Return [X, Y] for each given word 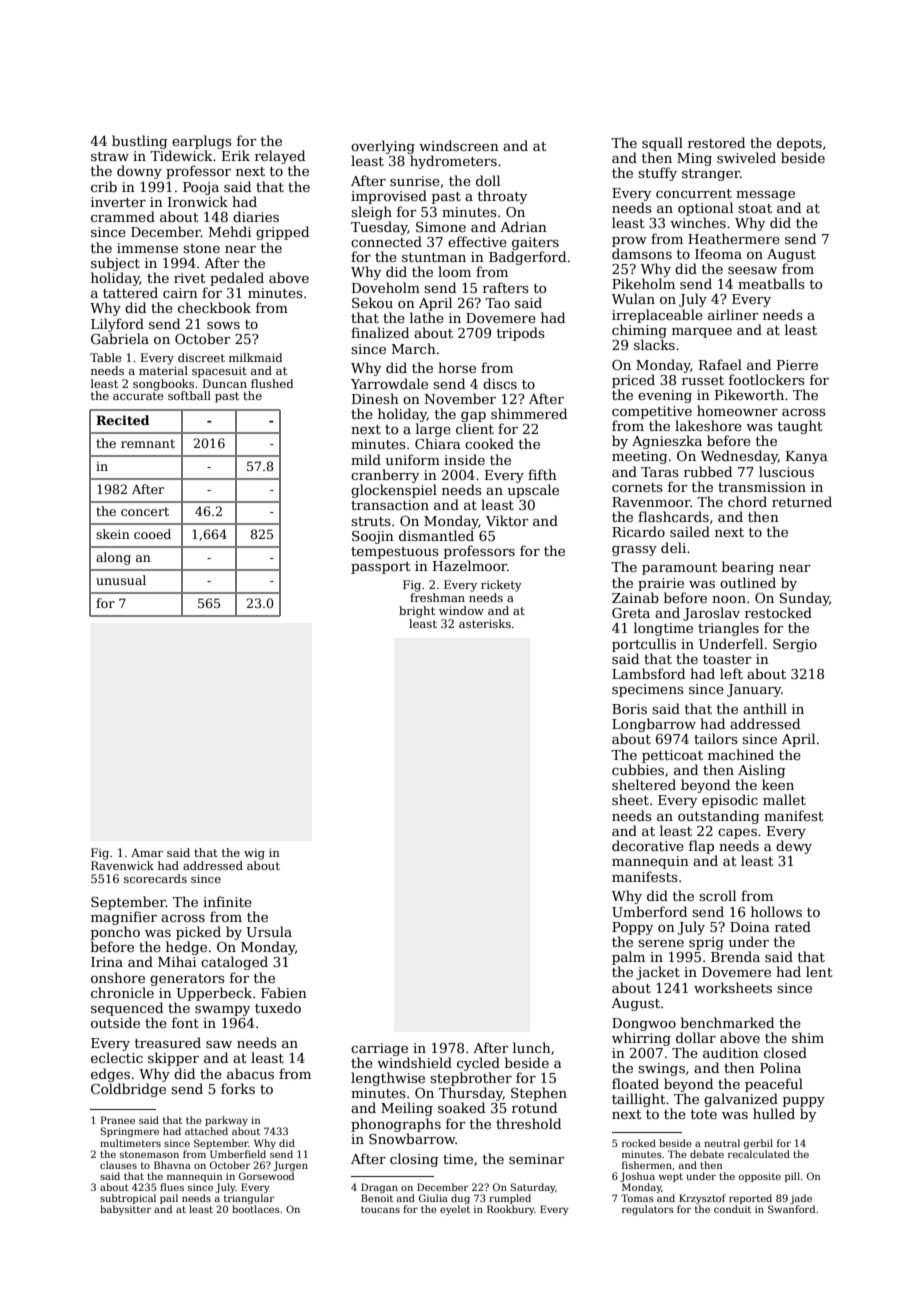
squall [662, 144]
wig [254, 854]
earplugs [202, 142]
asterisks [485, 623]
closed [785, 1052]
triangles [728, 629]
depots [799, 144]
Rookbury [511, 1210]
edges [110, 1075]
